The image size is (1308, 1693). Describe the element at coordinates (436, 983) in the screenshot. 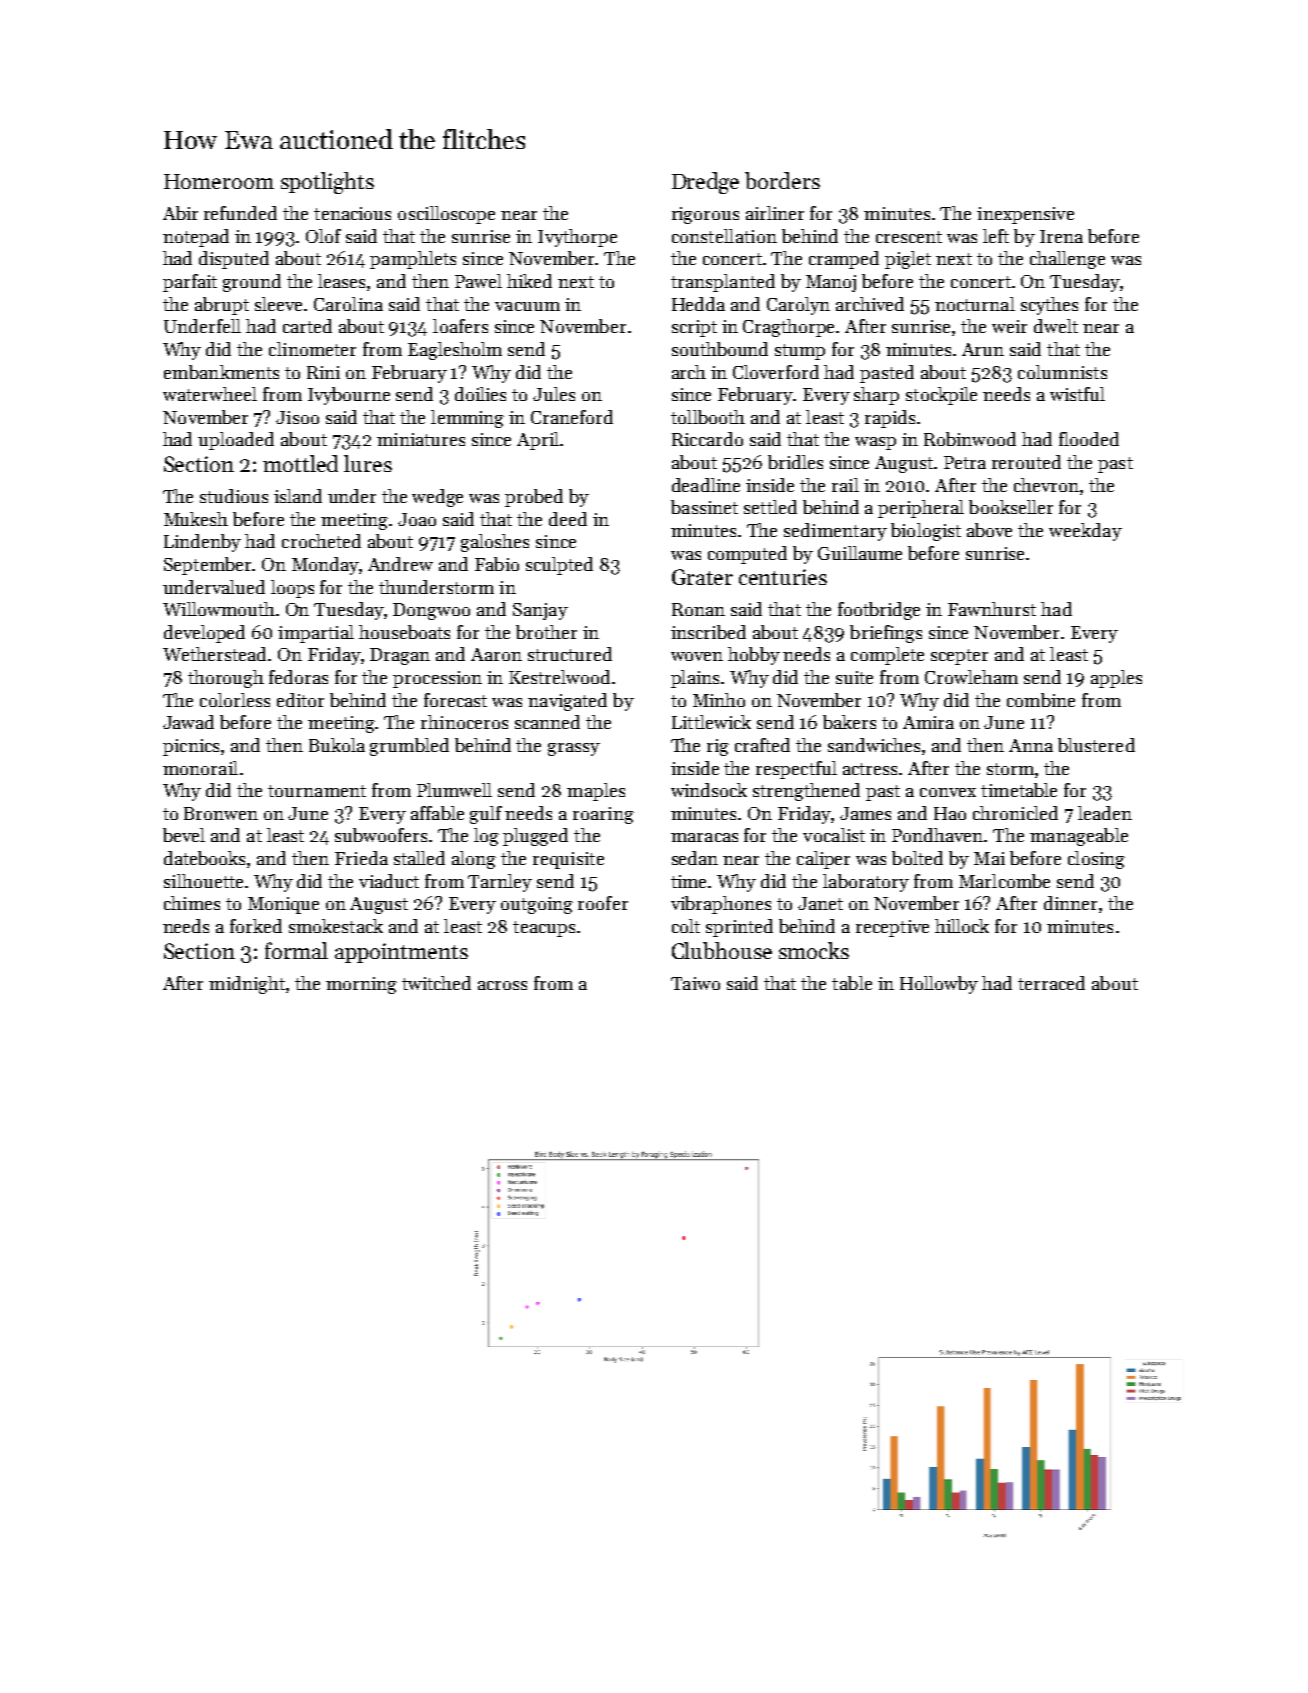

I see `twitched` at that location.
